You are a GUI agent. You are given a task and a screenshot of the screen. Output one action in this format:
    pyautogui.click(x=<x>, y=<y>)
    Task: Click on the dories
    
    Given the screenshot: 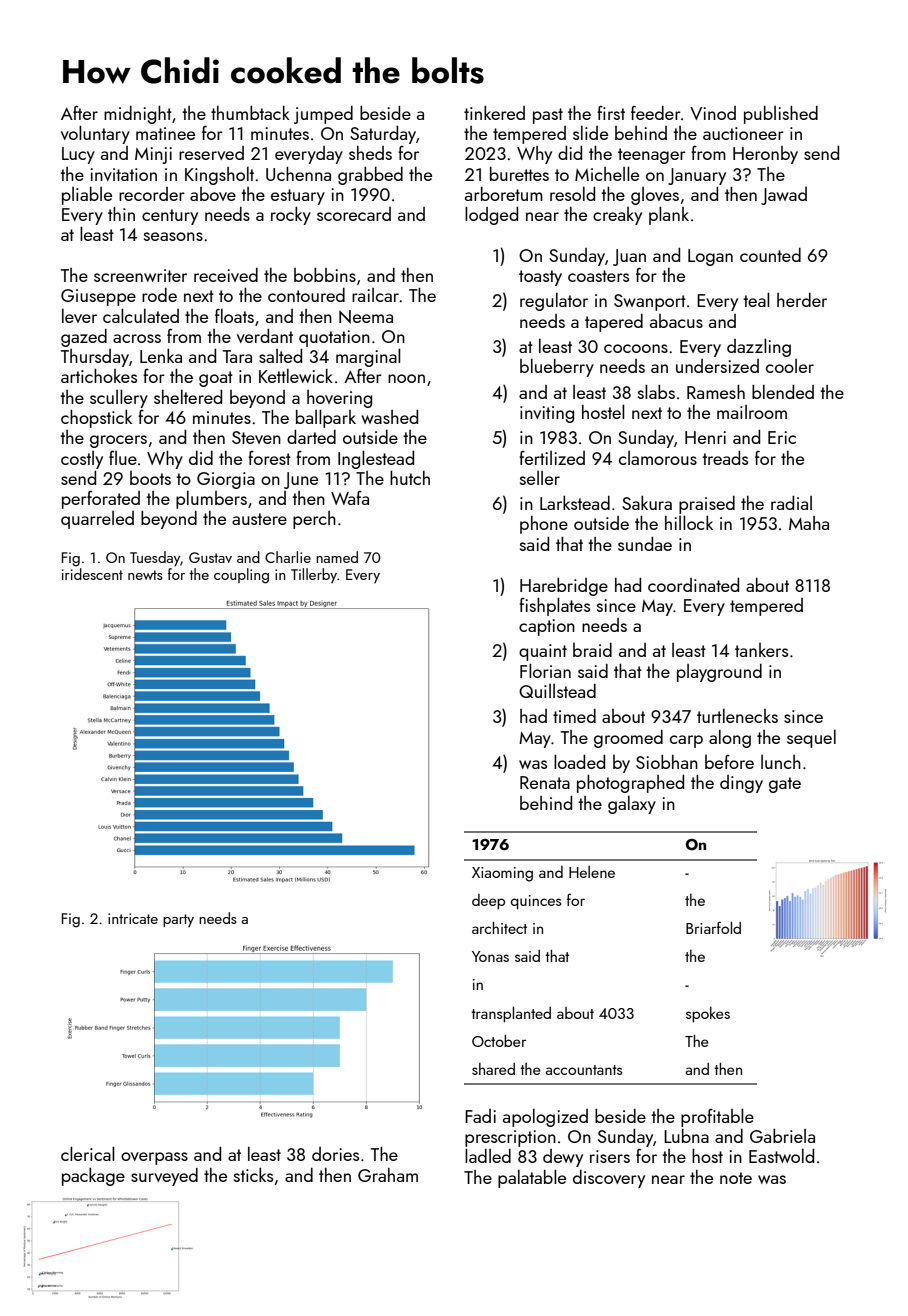 What is the action you would take?
    pyautogui.click(x=335, y=1154)
